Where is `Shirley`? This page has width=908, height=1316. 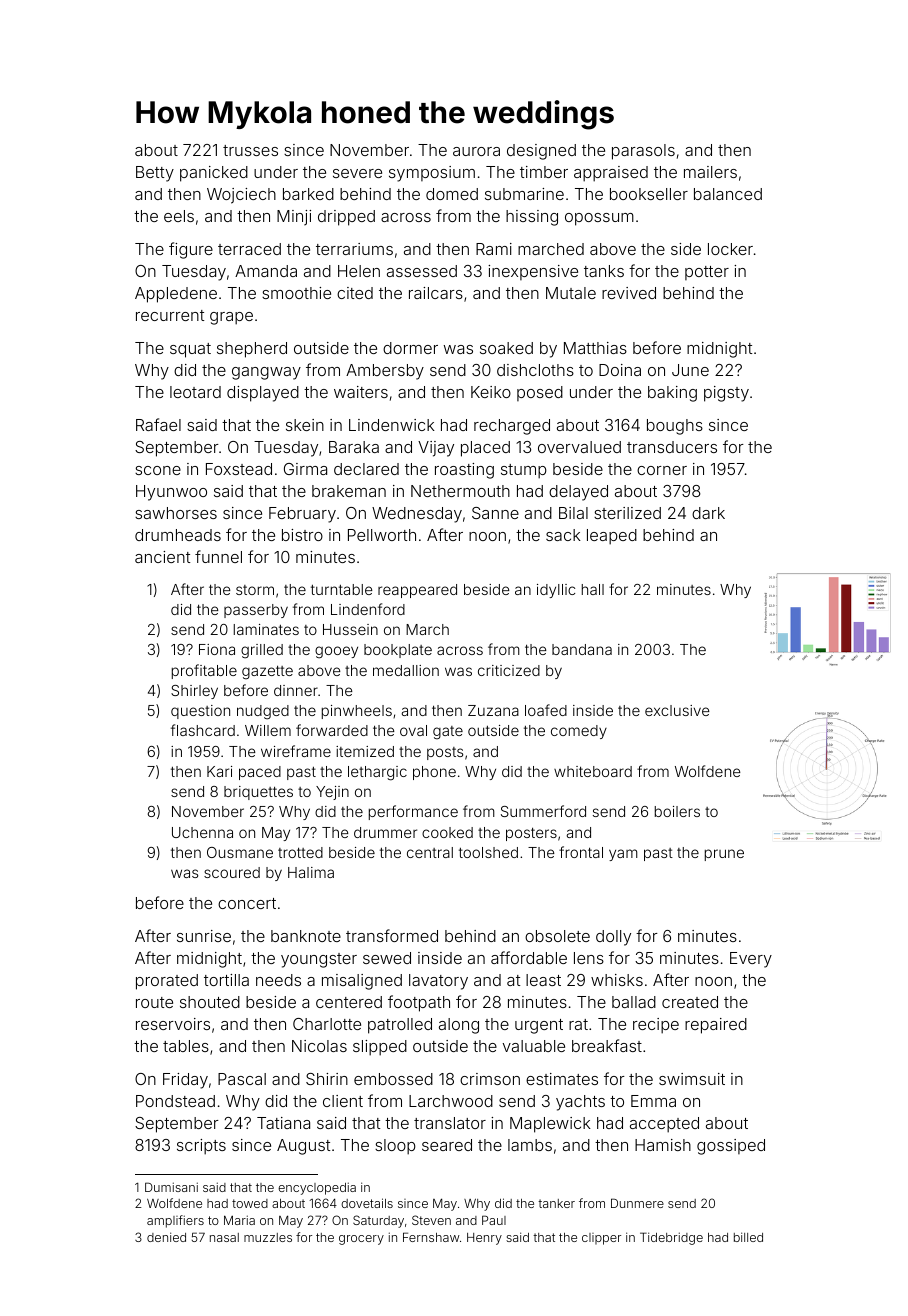 Shirley is located at coordinates (194, 692).
